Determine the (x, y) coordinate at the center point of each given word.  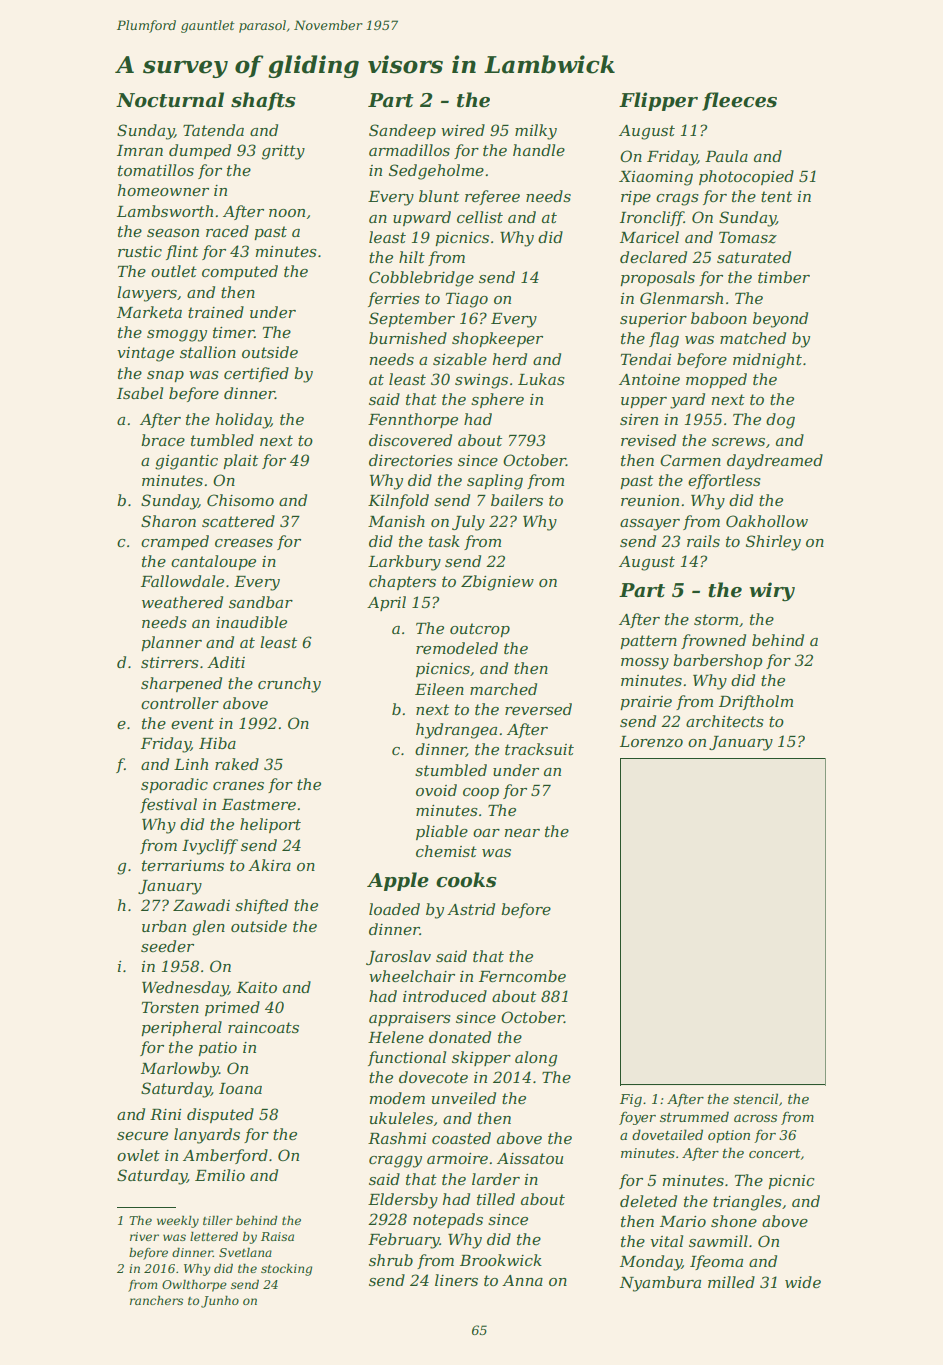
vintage (145, 354)
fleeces (739, 101)
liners (456, 1280)
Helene (396, 1037)
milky (536, 132)
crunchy (289, 685)
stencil (755, 1098)
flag (664, 340)
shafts (263, 101)
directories (411, 460)
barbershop (717, 661)
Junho (220, 1302)
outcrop (480, 630)
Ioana (240, 1088)
